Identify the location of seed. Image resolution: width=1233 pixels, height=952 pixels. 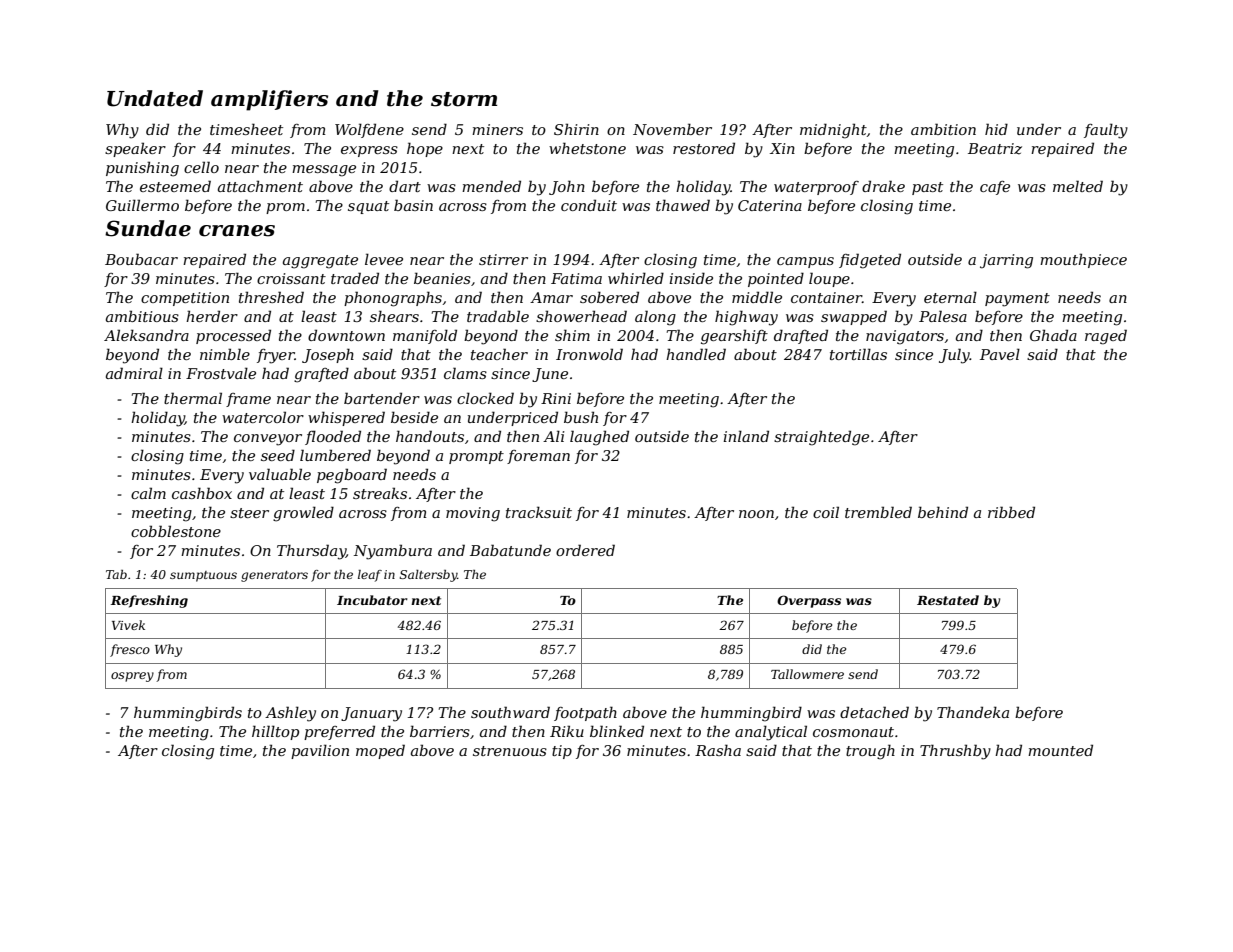
(278, 455).
